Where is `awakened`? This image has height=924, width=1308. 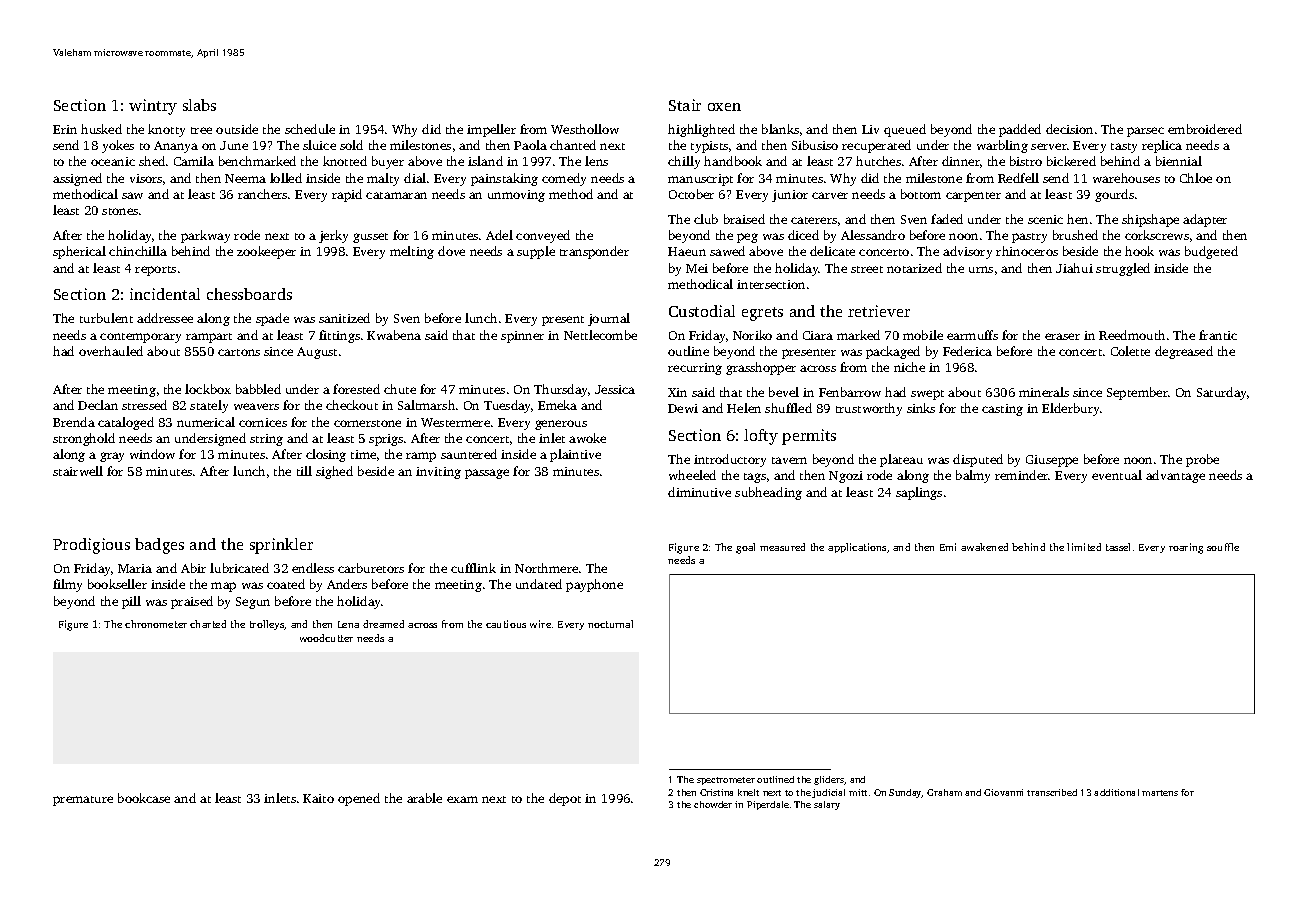
awakened is located at coordinates (984, 547).
